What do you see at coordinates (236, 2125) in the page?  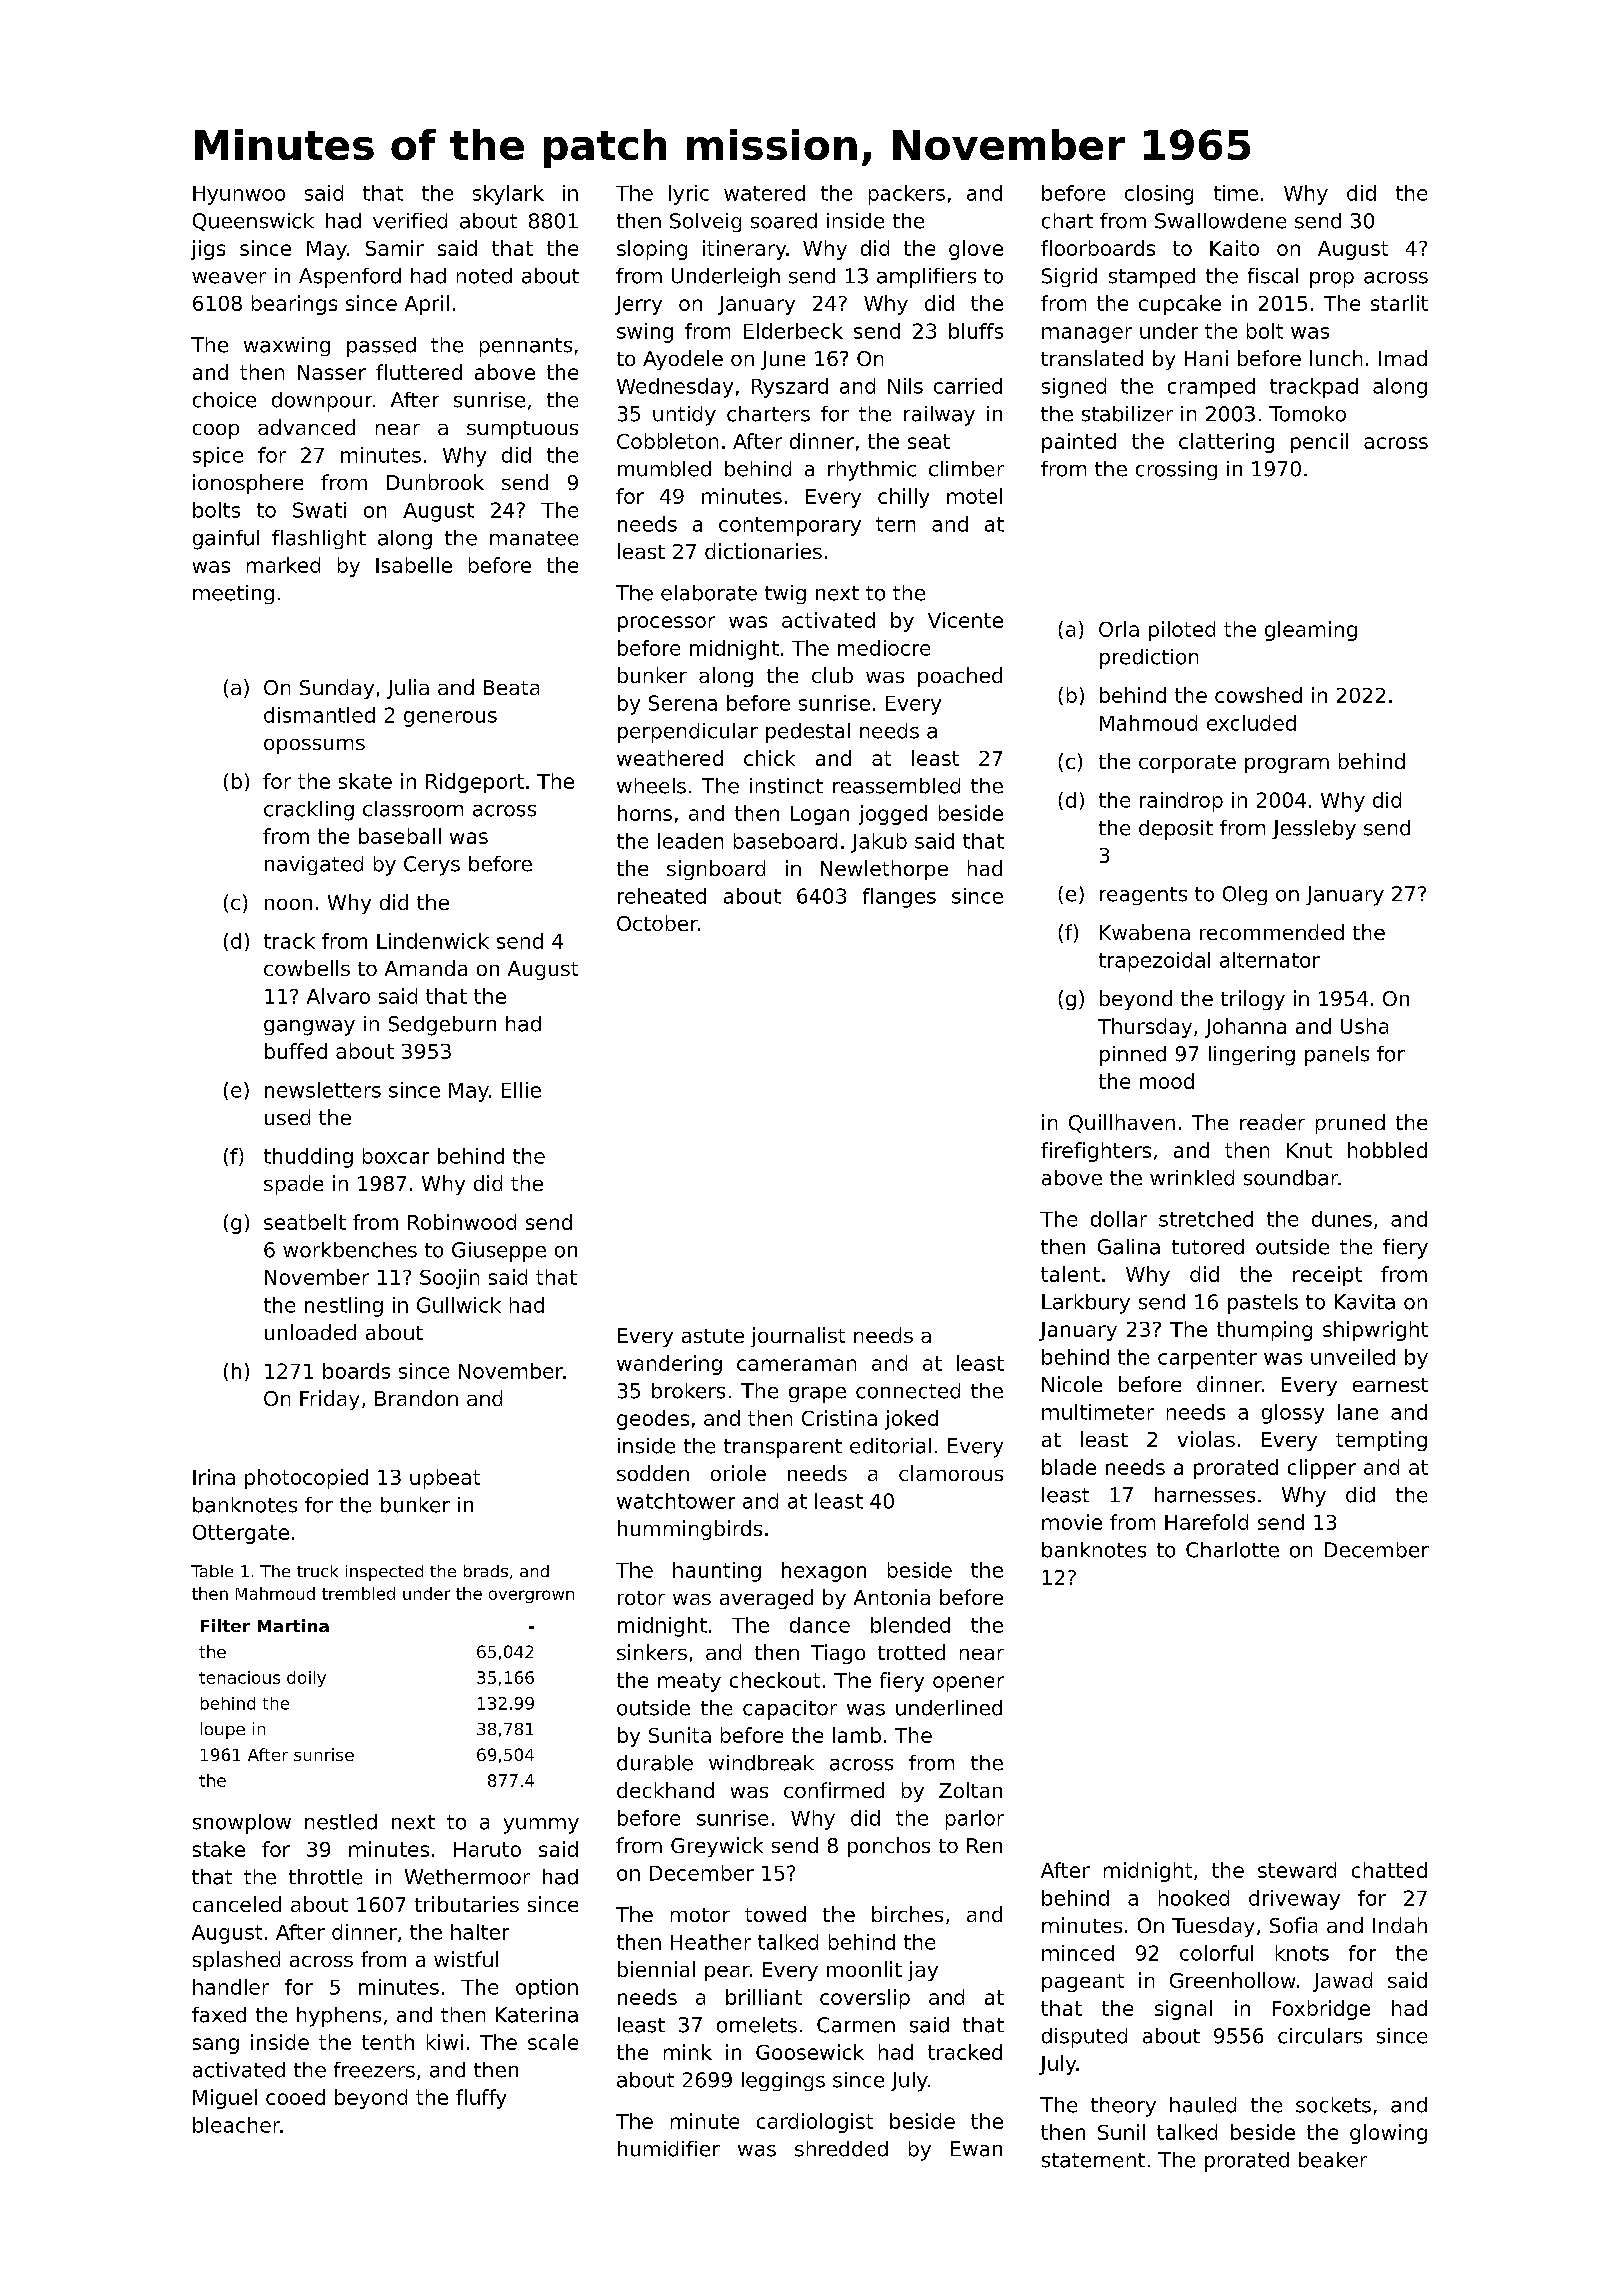 I see `bleacher` at bounding box center [236, 2125].
